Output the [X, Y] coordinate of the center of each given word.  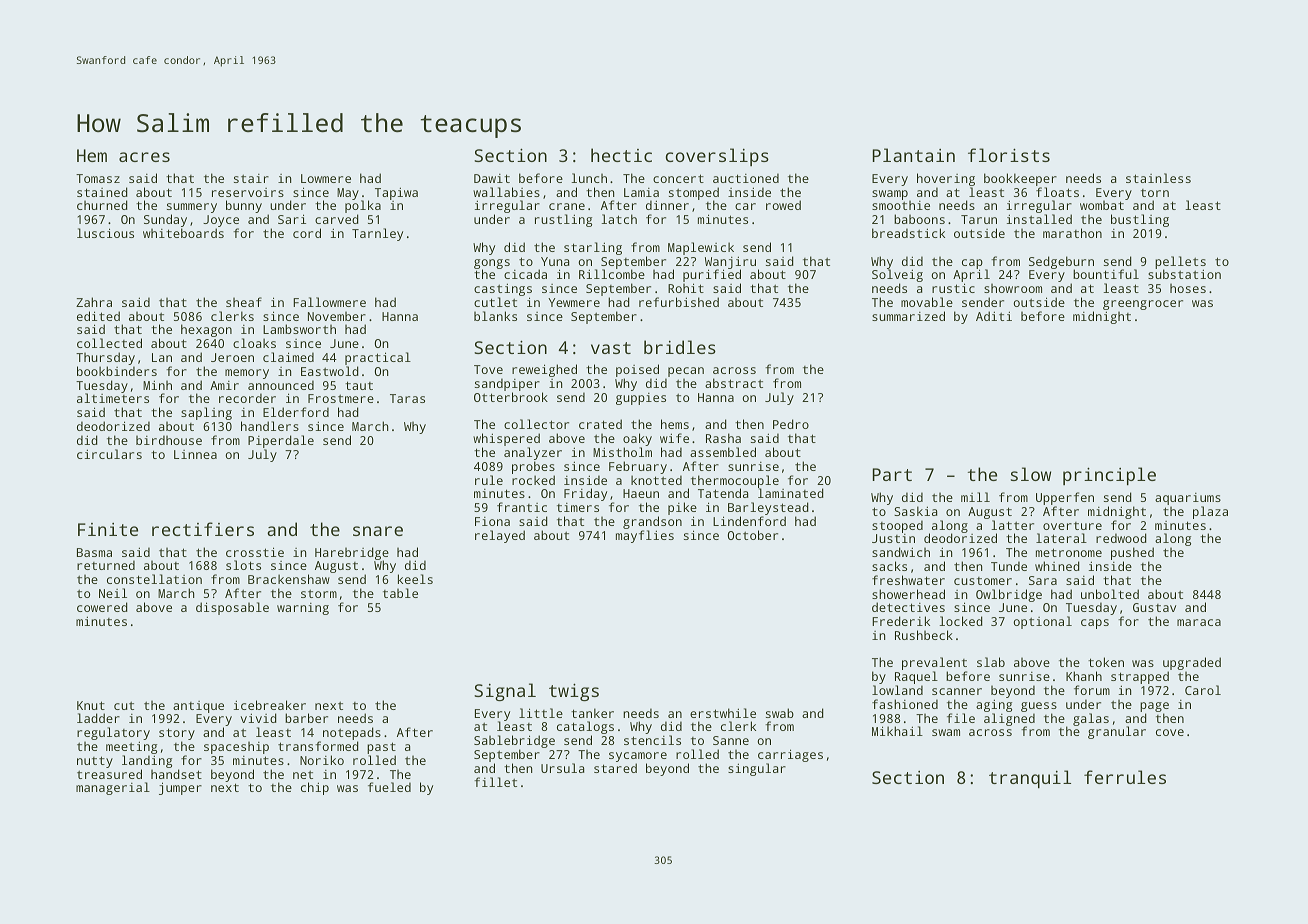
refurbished [679, 302]
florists [1009, 155]
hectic [621, 155]
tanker [592, 713]
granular [1117, 732]
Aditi [994, 316]
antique [198, 707]
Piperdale [281, 441]
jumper [180, 788]
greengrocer [1143, 305]
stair [251, 178]
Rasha [723, 438]
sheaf [244, 302]
